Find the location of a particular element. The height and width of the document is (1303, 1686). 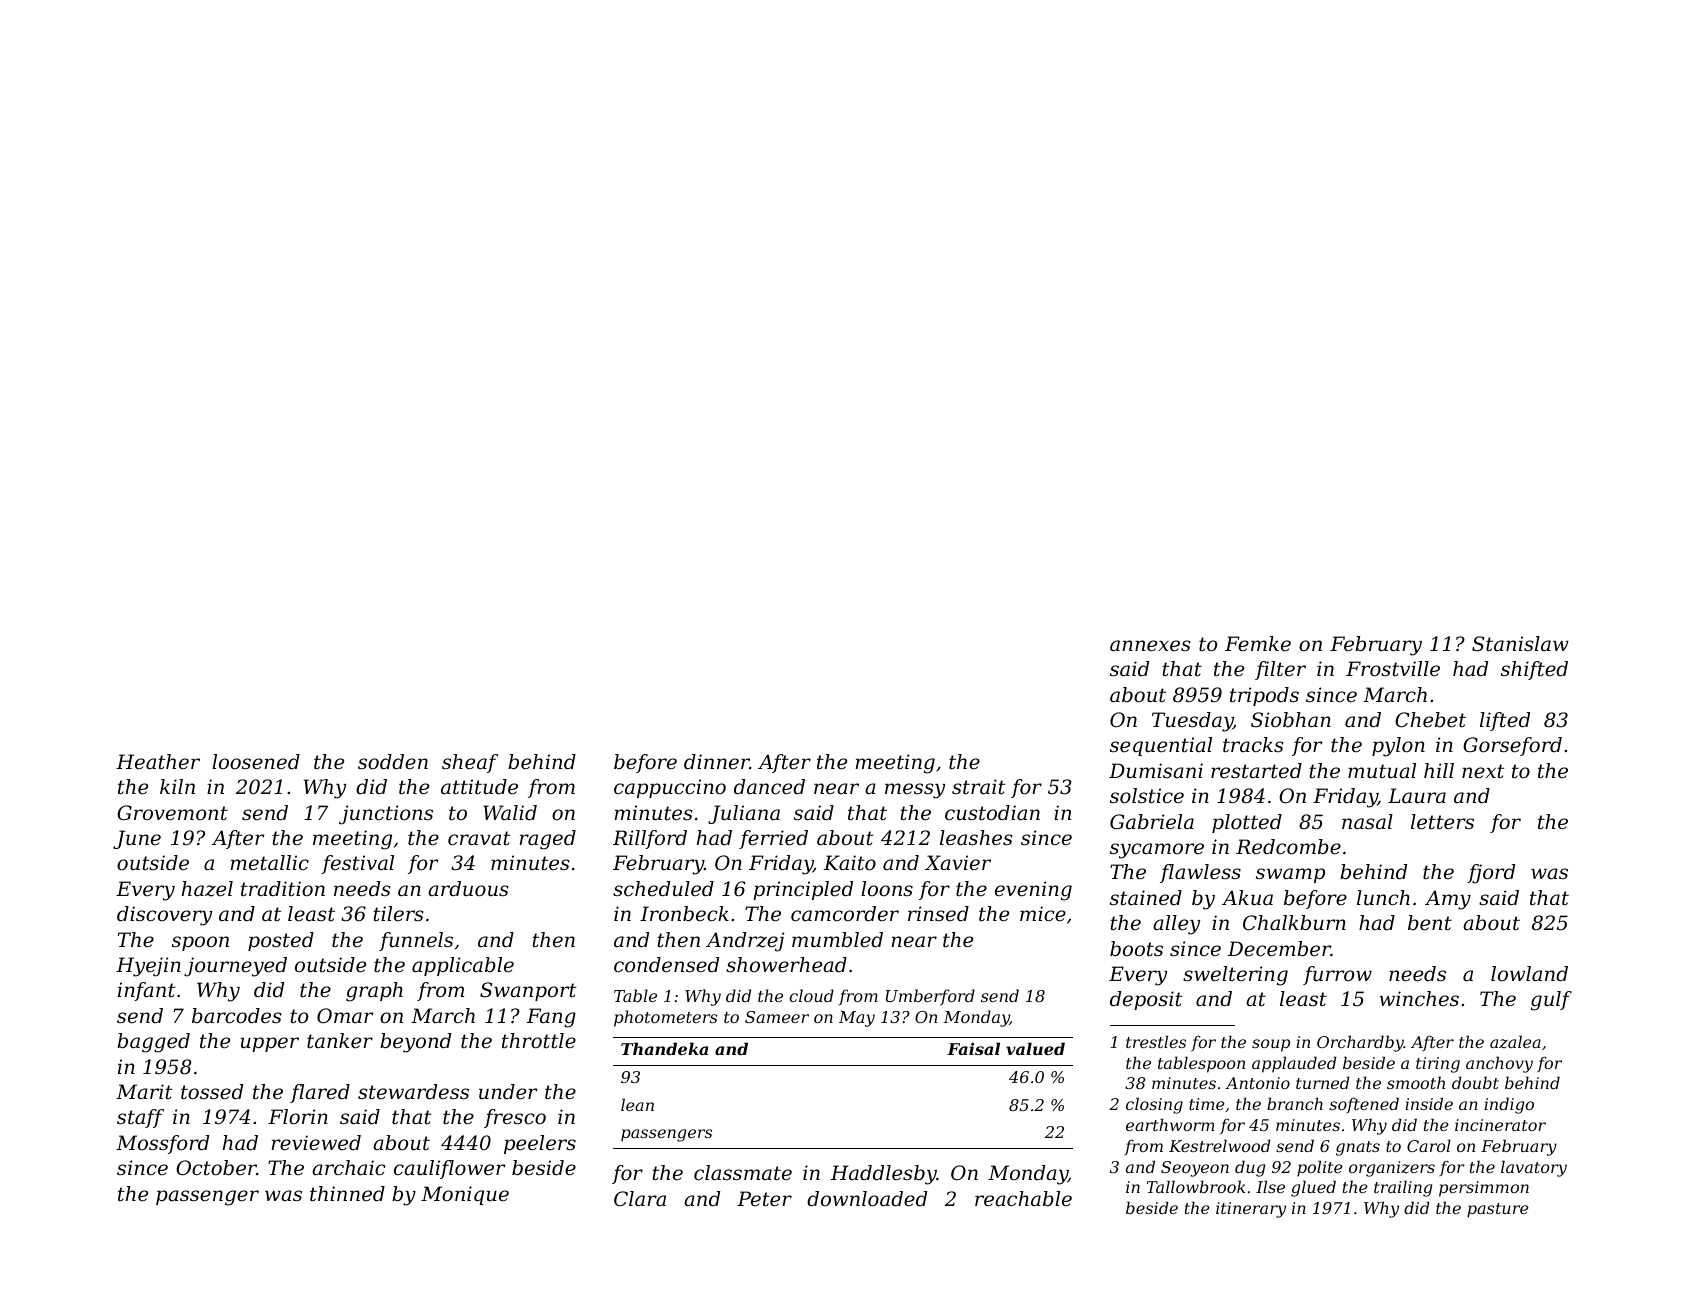

loosened is located at coordinates (256, 762).
